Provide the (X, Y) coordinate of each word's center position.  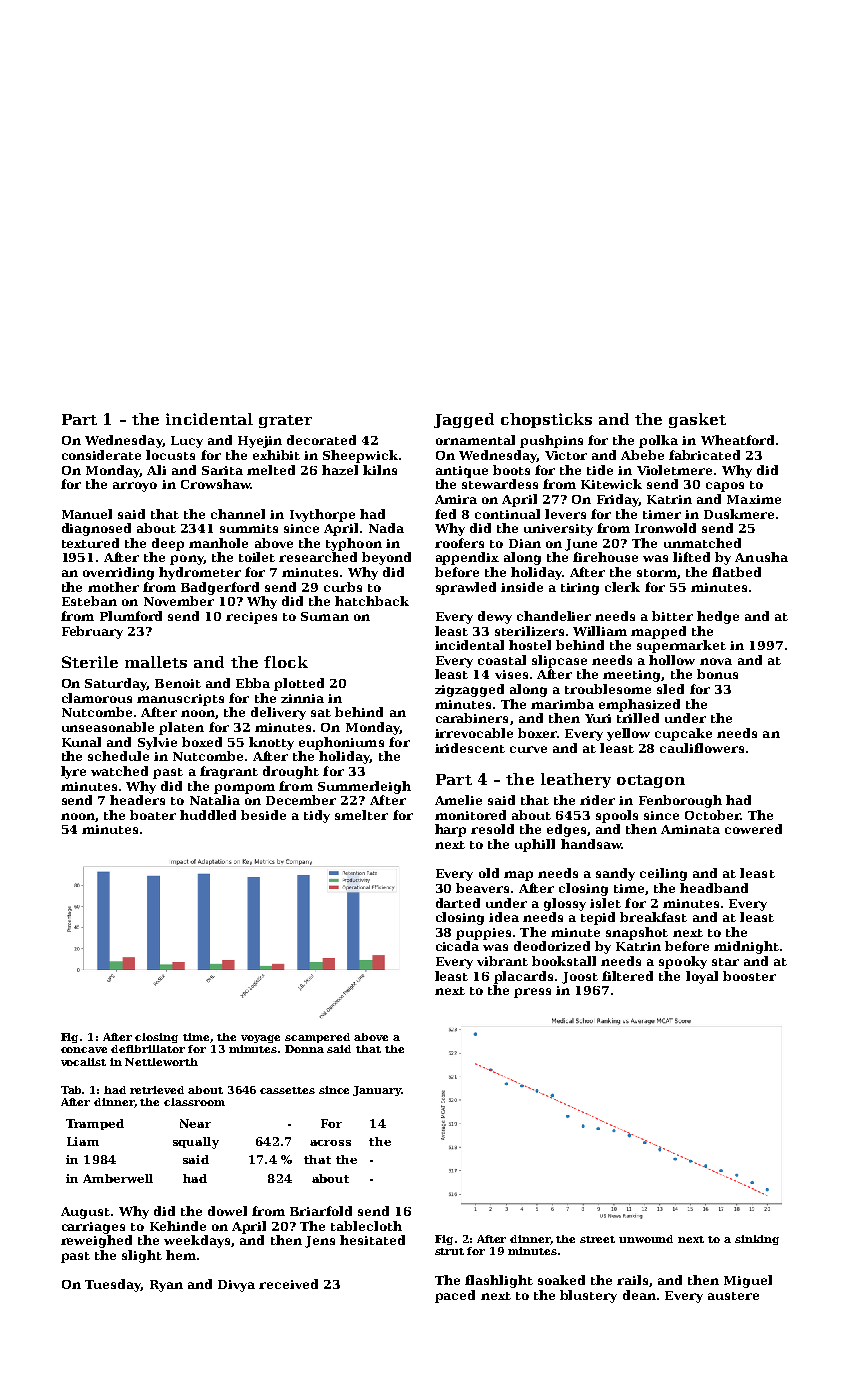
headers (137, 800)
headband (714, 888)
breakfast (653, 917)
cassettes (287, 1090)
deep (168, 544)
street (597, 1239)
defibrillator (148, 1049)
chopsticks (546, 420)
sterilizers (529, 631)
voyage (260, 1039)
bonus (717, 674)
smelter (361, 815)
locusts (170, 455)
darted (458, 903)
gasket (697, 420)
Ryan (166, 1286)
